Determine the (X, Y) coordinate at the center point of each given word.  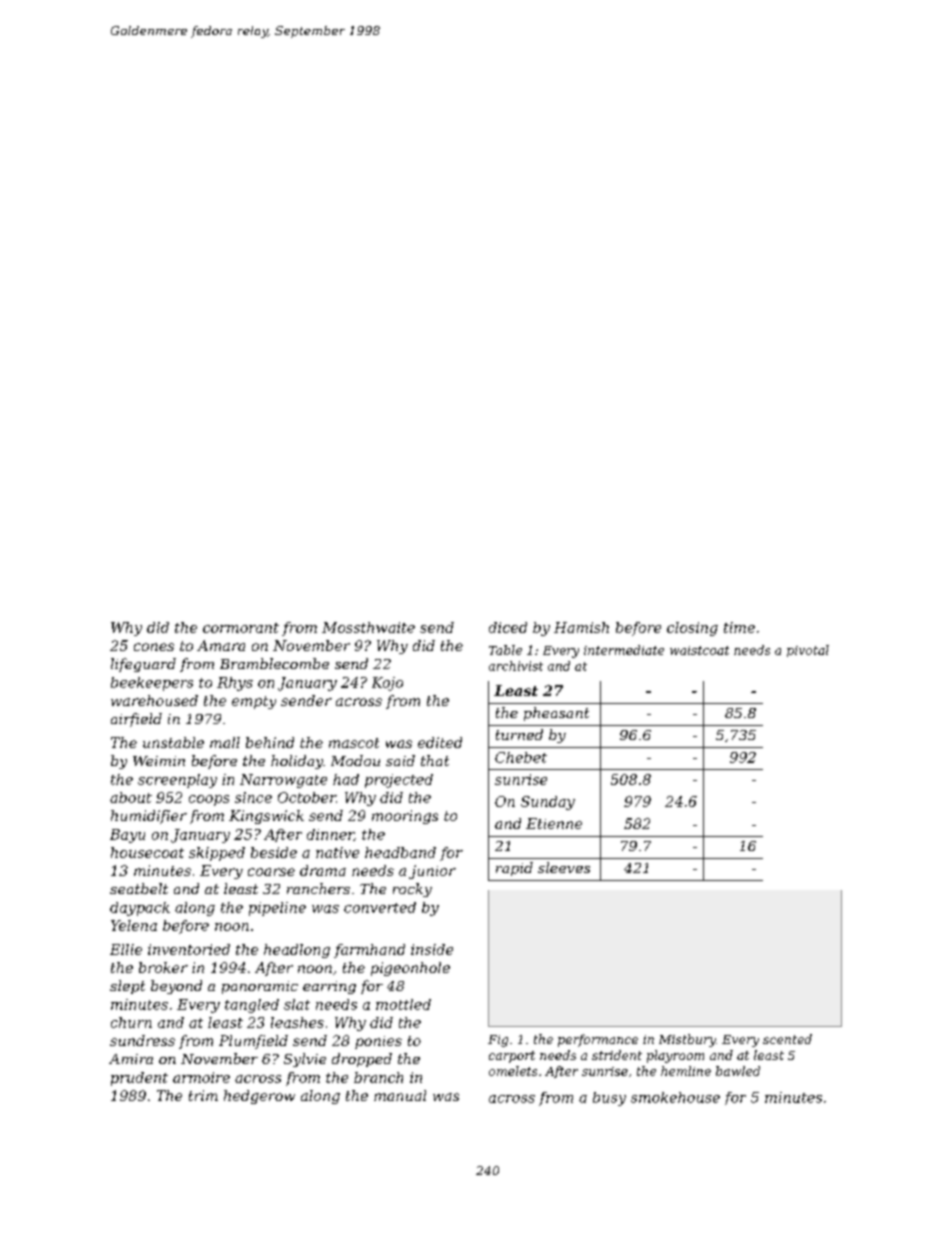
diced (508, 627)
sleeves (564, 867)
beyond (176, 987)
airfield (136, 720)
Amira (131, 1059)
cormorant (241, 628)
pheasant (556, 714)
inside (432, 949)
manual (400, 1095)
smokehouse (675, 1097)
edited (440, 742)
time (739, 627)
